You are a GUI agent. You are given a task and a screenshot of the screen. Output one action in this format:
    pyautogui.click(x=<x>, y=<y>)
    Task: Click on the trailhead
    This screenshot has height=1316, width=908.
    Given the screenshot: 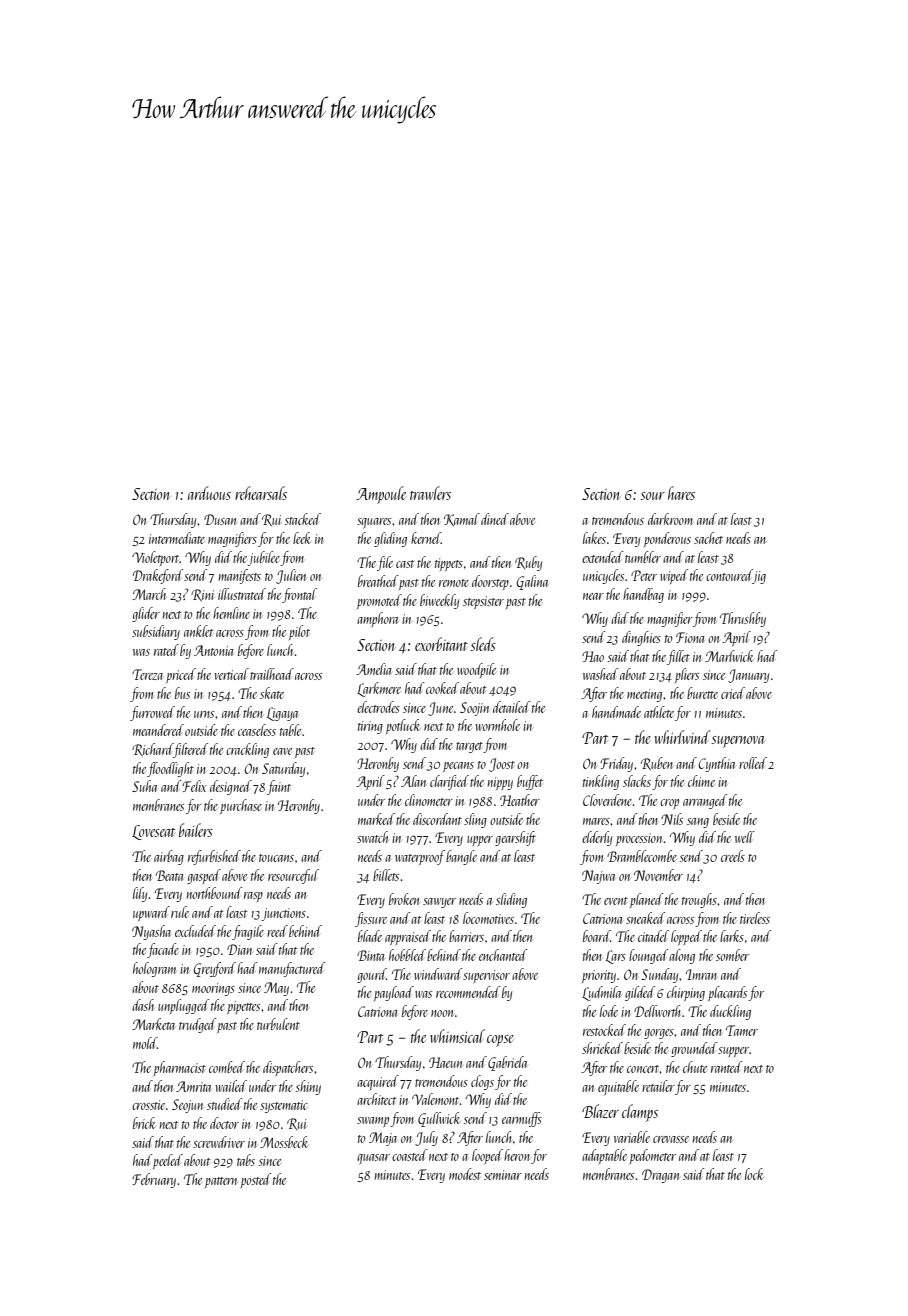 What is the action you would take?
    pyautogui.click(x=272, y=674)
